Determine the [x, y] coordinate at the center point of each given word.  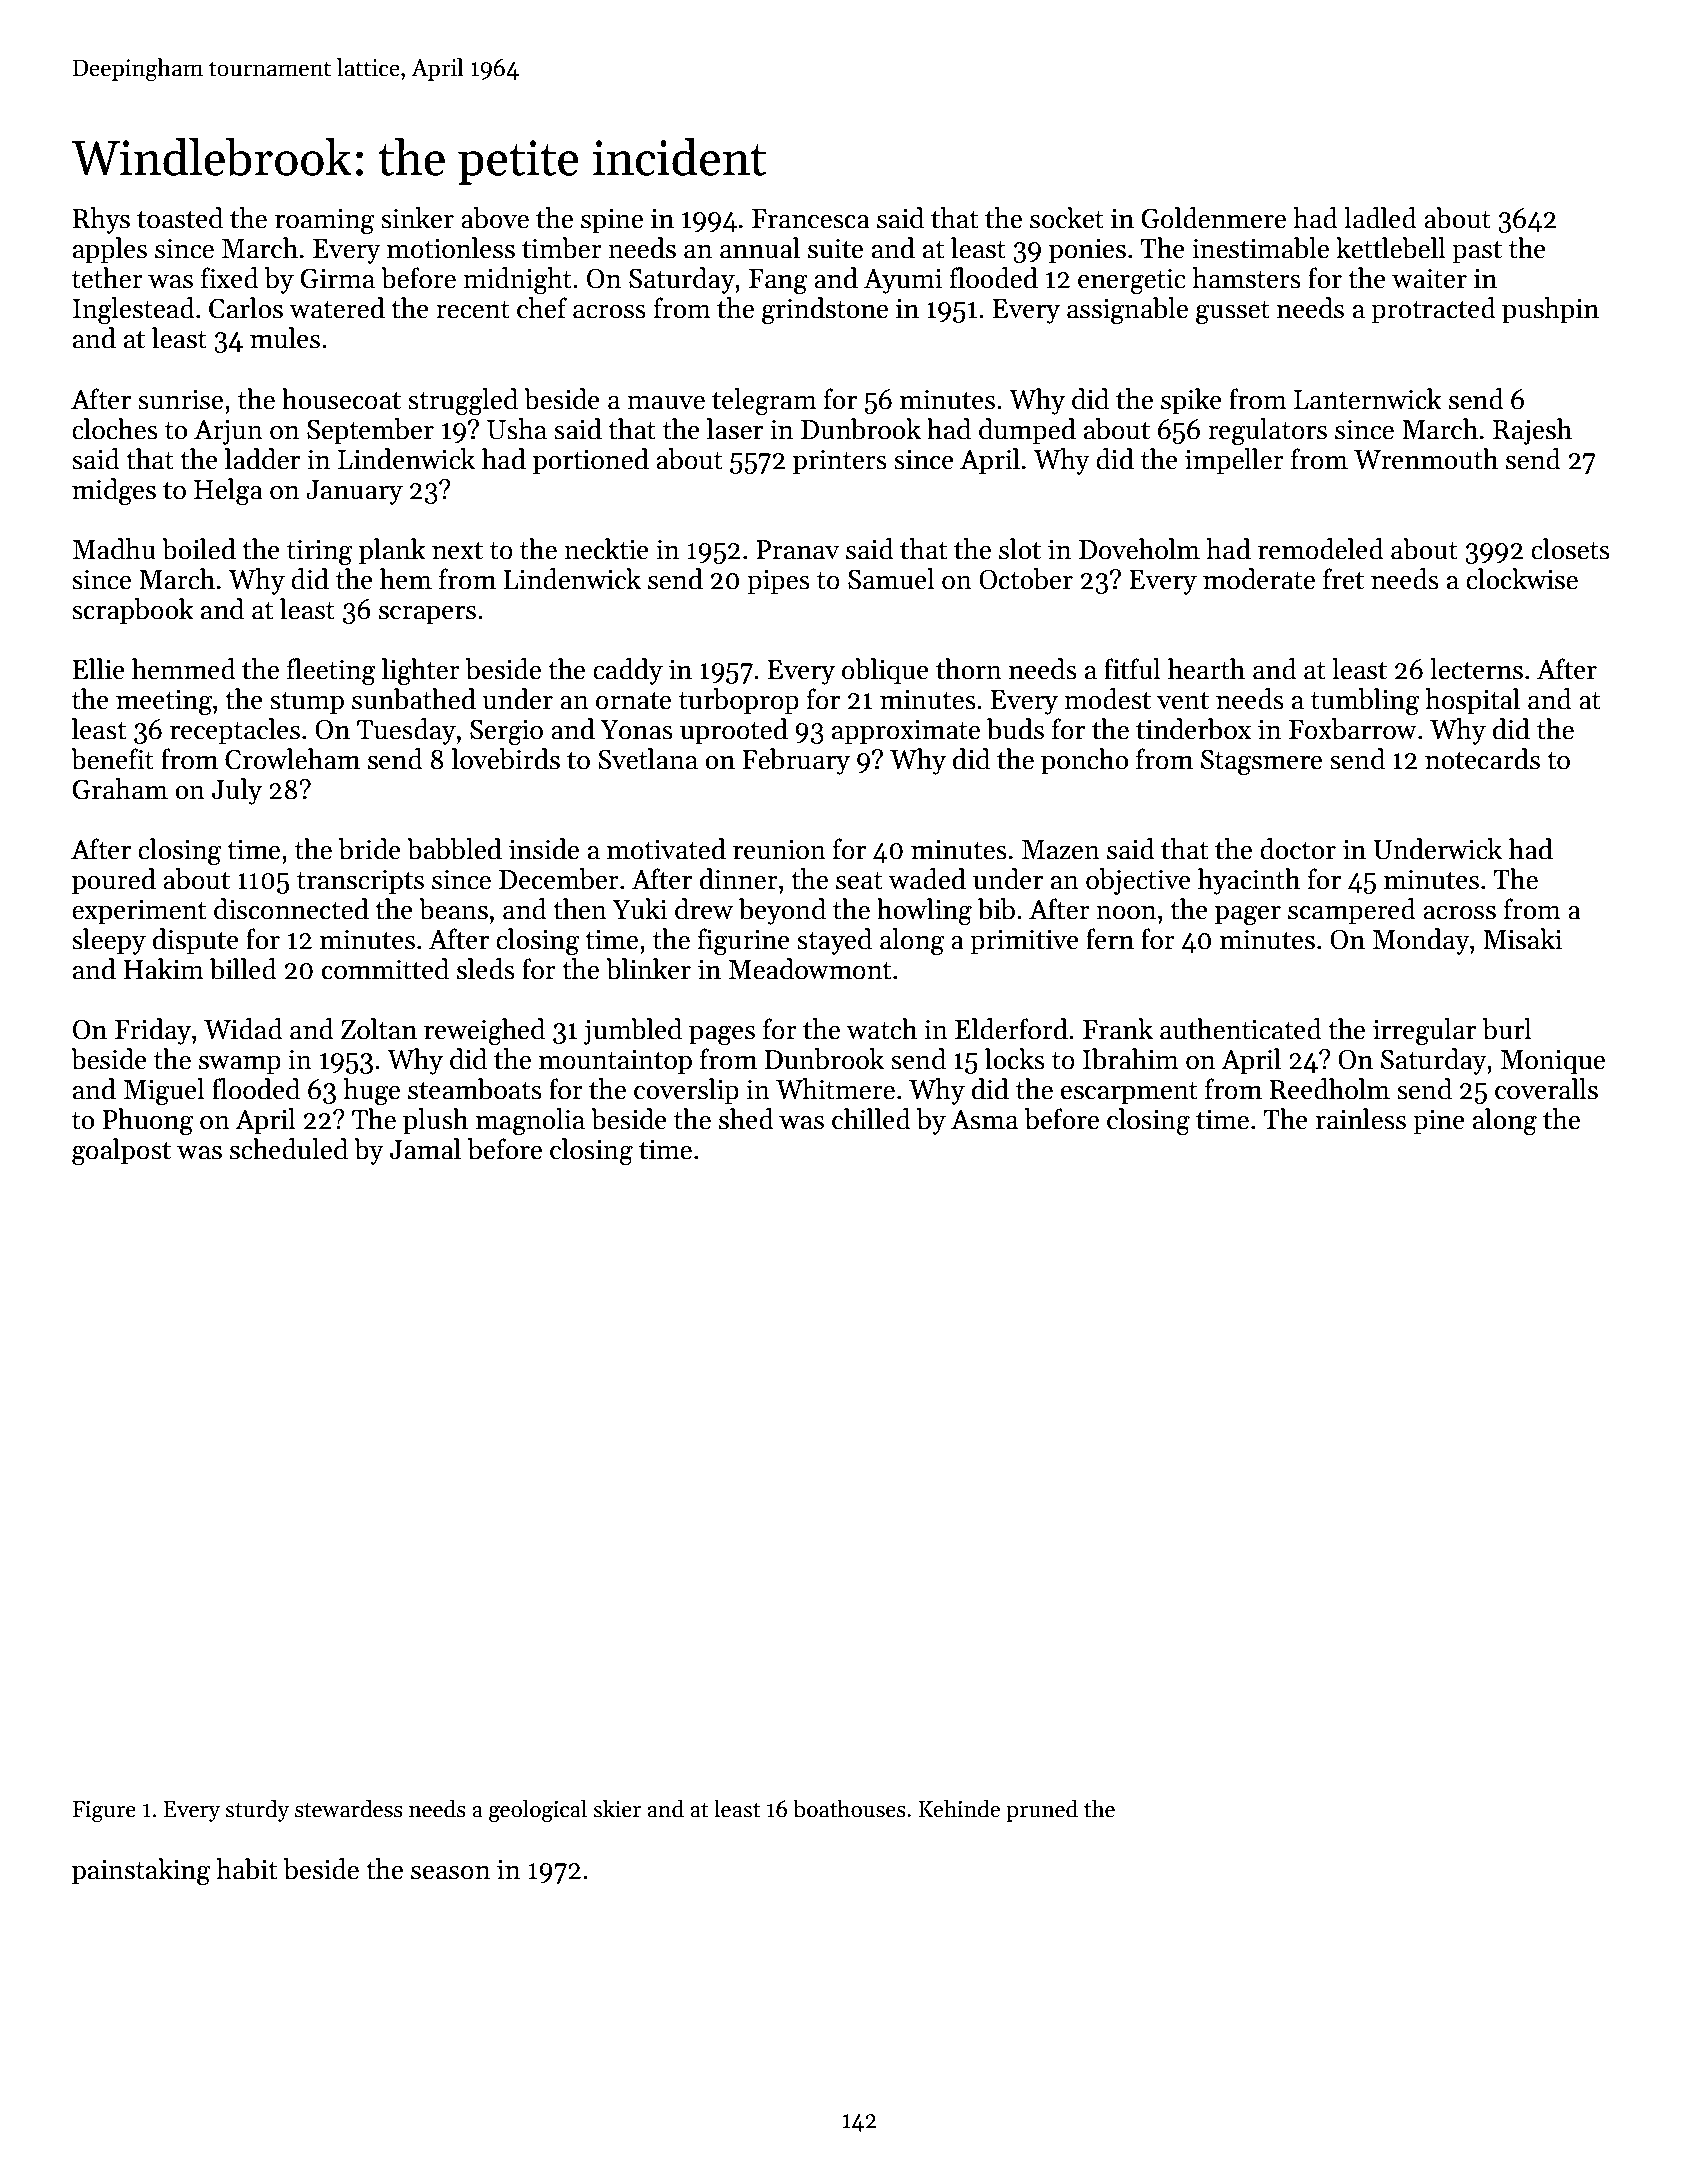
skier [617, 1808]
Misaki [1522, 939]
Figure [104, 1812]
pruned [1042, 1810]
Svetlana [648, 759]
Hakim [164, 969]
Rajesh [1532, 431]
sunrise [180, 400]
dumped [1027, 431]
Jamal [425, 1149]
